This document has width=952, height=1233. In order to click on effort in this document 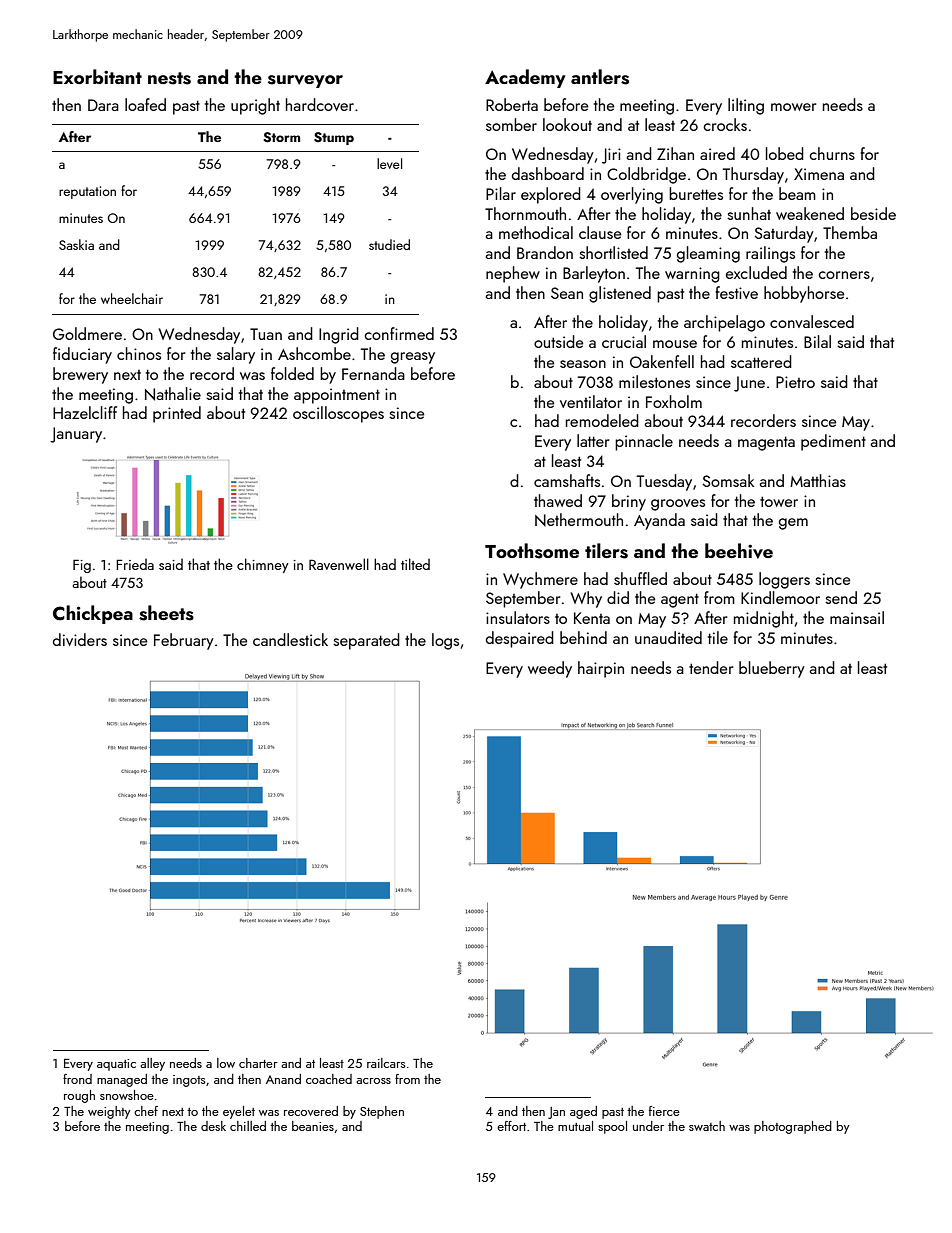, I will do `click(511, 1126)`.
